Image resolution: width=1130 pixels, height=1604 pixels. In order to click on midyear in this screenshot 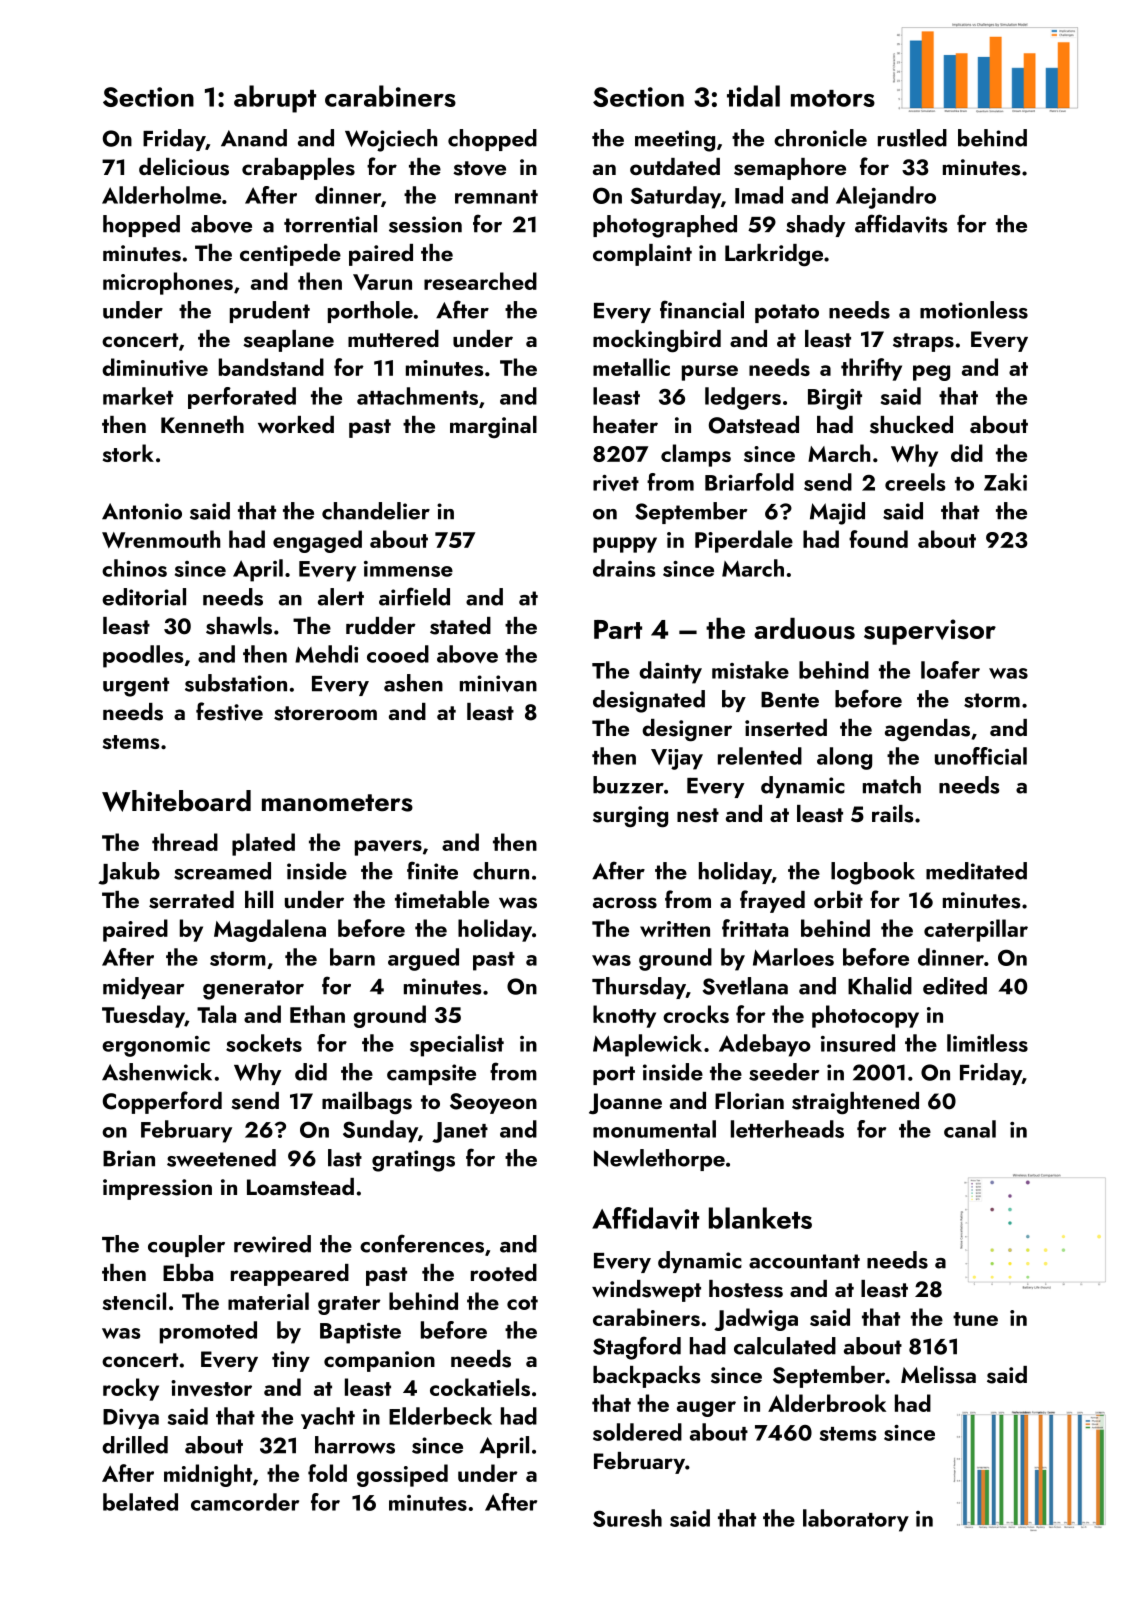, I will do `click(143, 988)`.
